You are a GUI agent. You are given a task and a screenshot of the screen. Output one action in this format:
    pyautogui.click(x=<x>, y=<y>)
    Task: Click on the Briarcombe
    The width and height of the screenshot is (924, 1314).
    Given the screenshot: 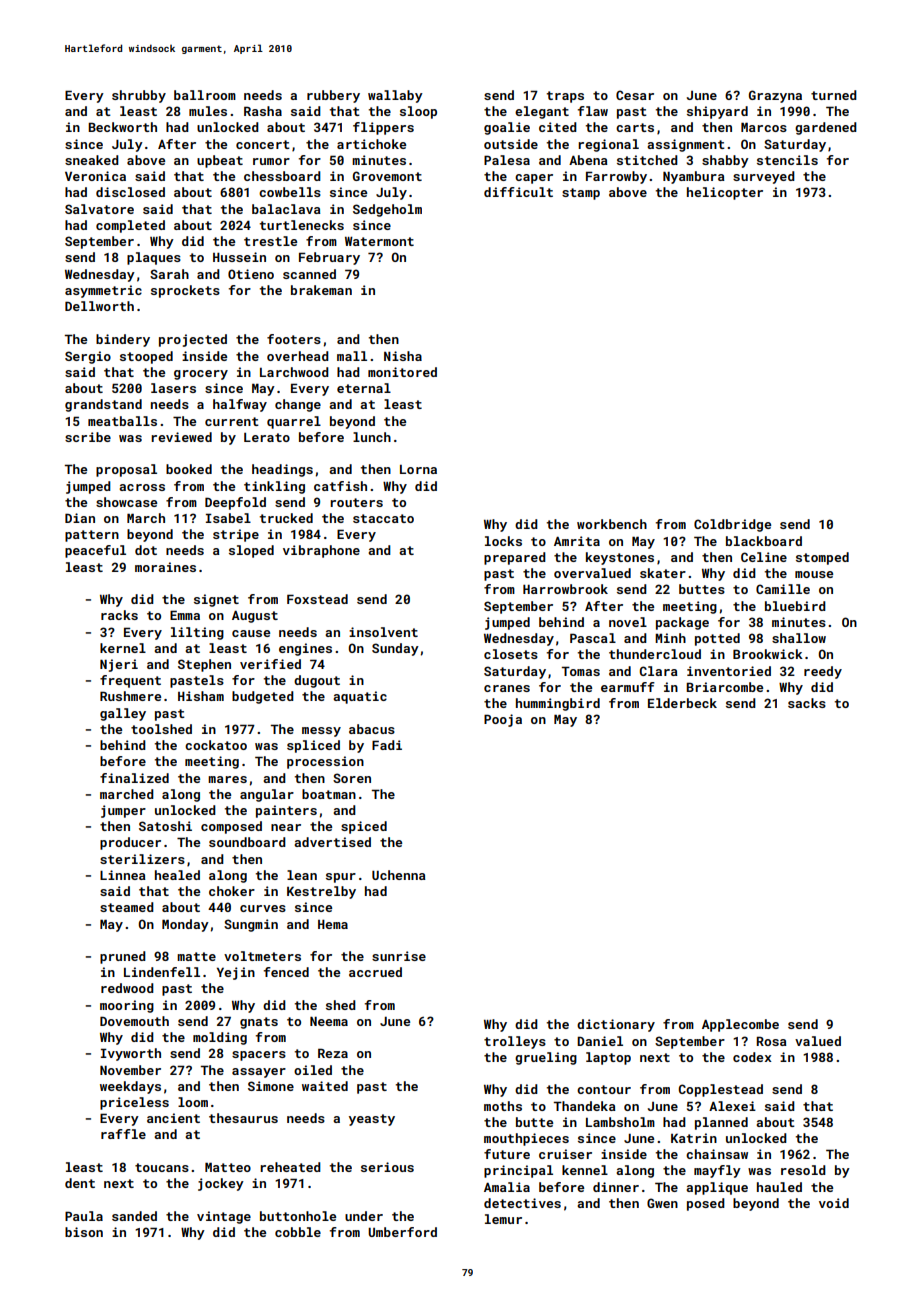 What is the action you would take?
    pyautogui.click(x=724, y=687)
